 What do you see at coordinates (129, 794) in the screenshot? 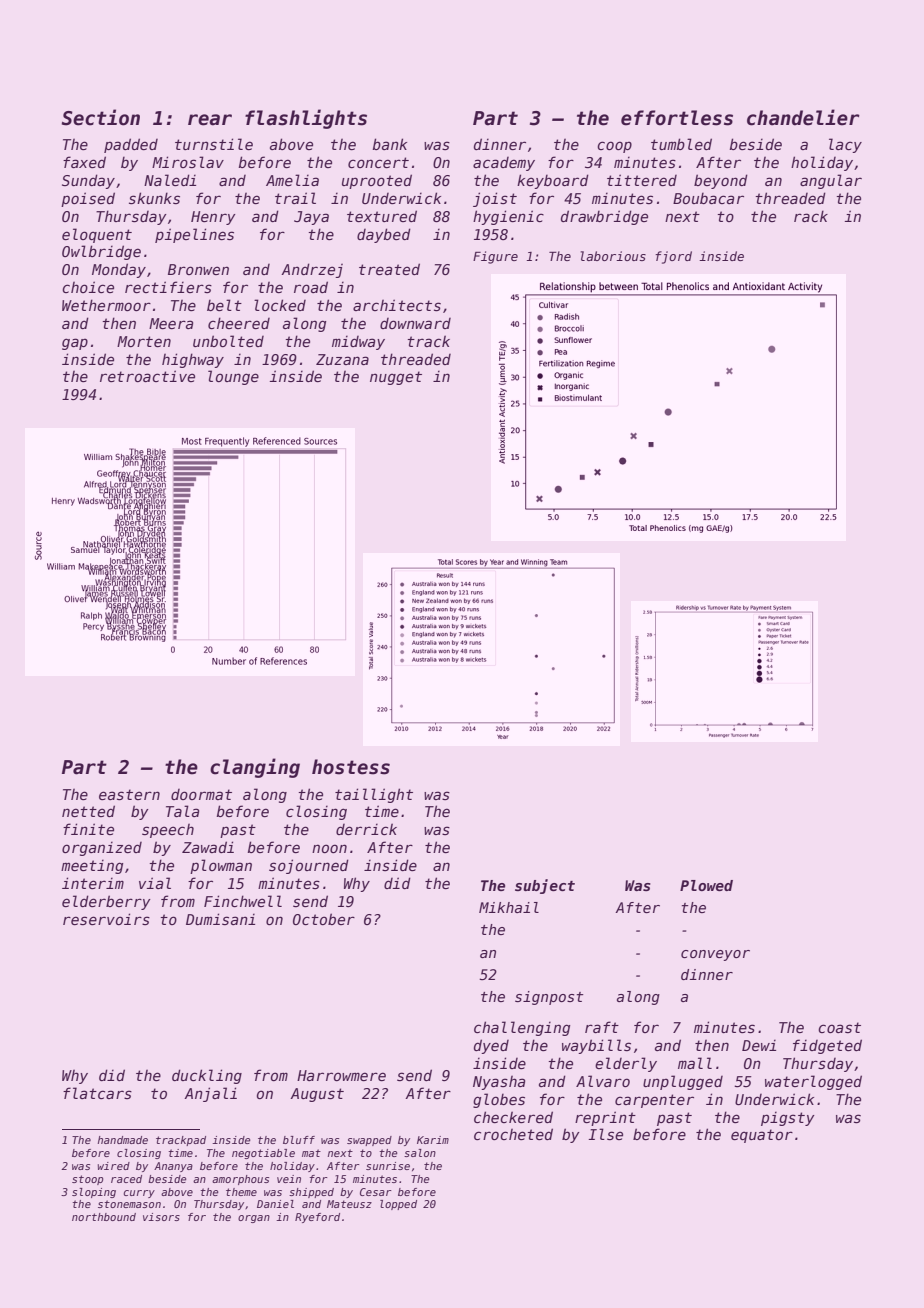
I see `eastern` at bounding box center [129, 794].
